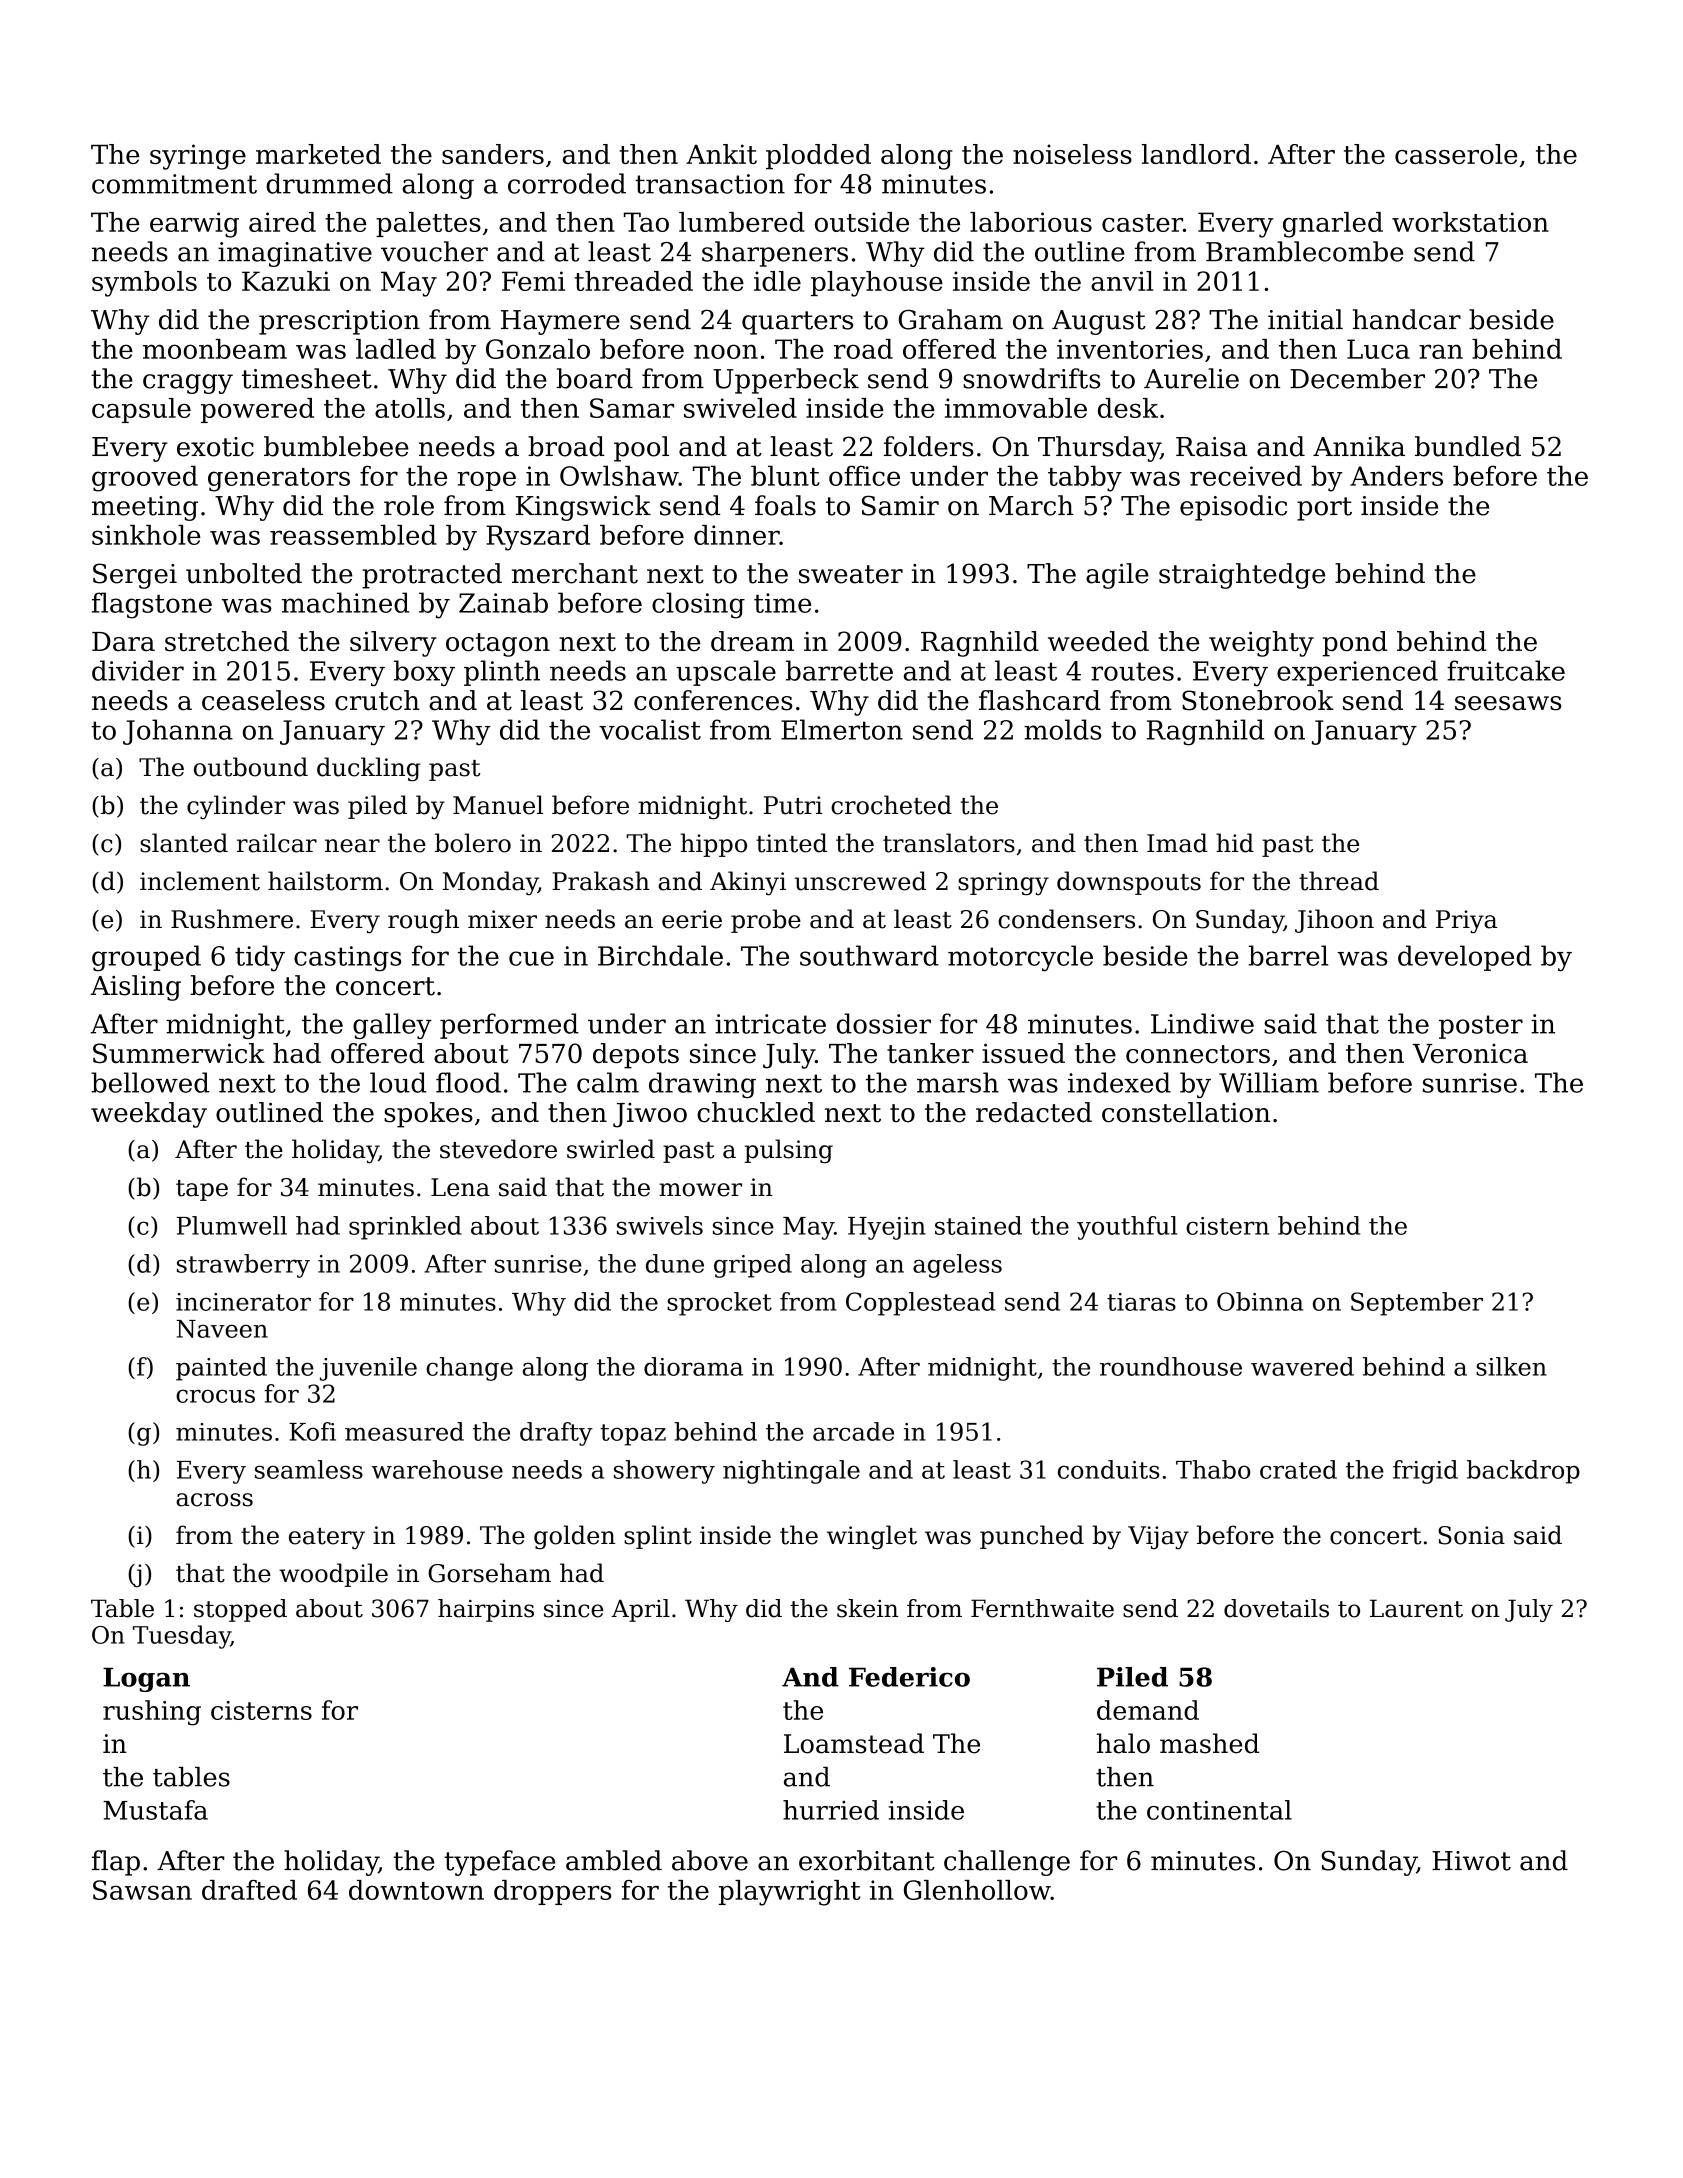 This image has height=2178, width=1683. Describe the element at coordinates (221, 1369) in the image. I see `painted` at that location.
